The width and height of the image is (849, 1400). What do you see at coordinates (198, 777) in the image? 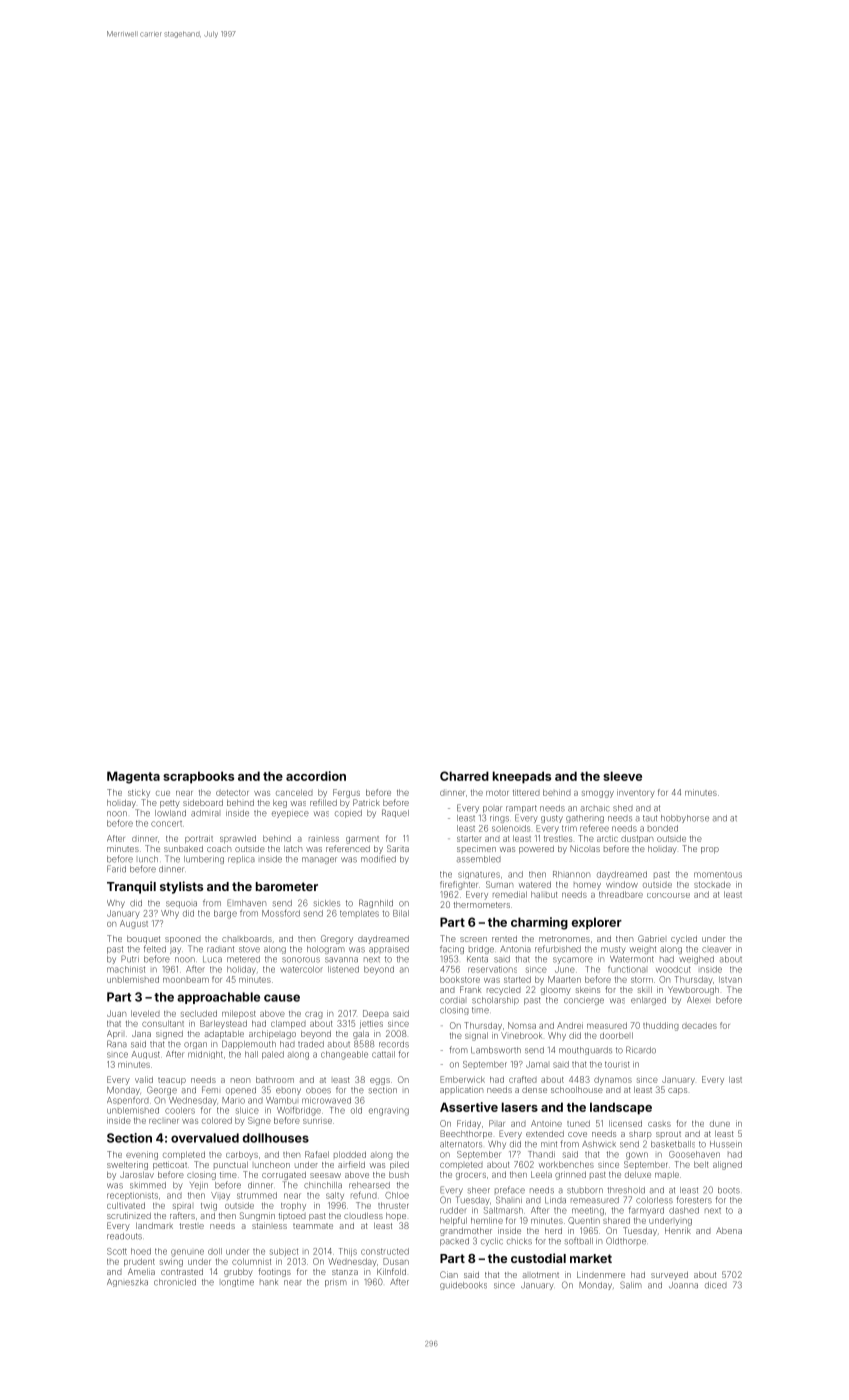
I see `scrapbooks` at bounding box center [198, 777].
